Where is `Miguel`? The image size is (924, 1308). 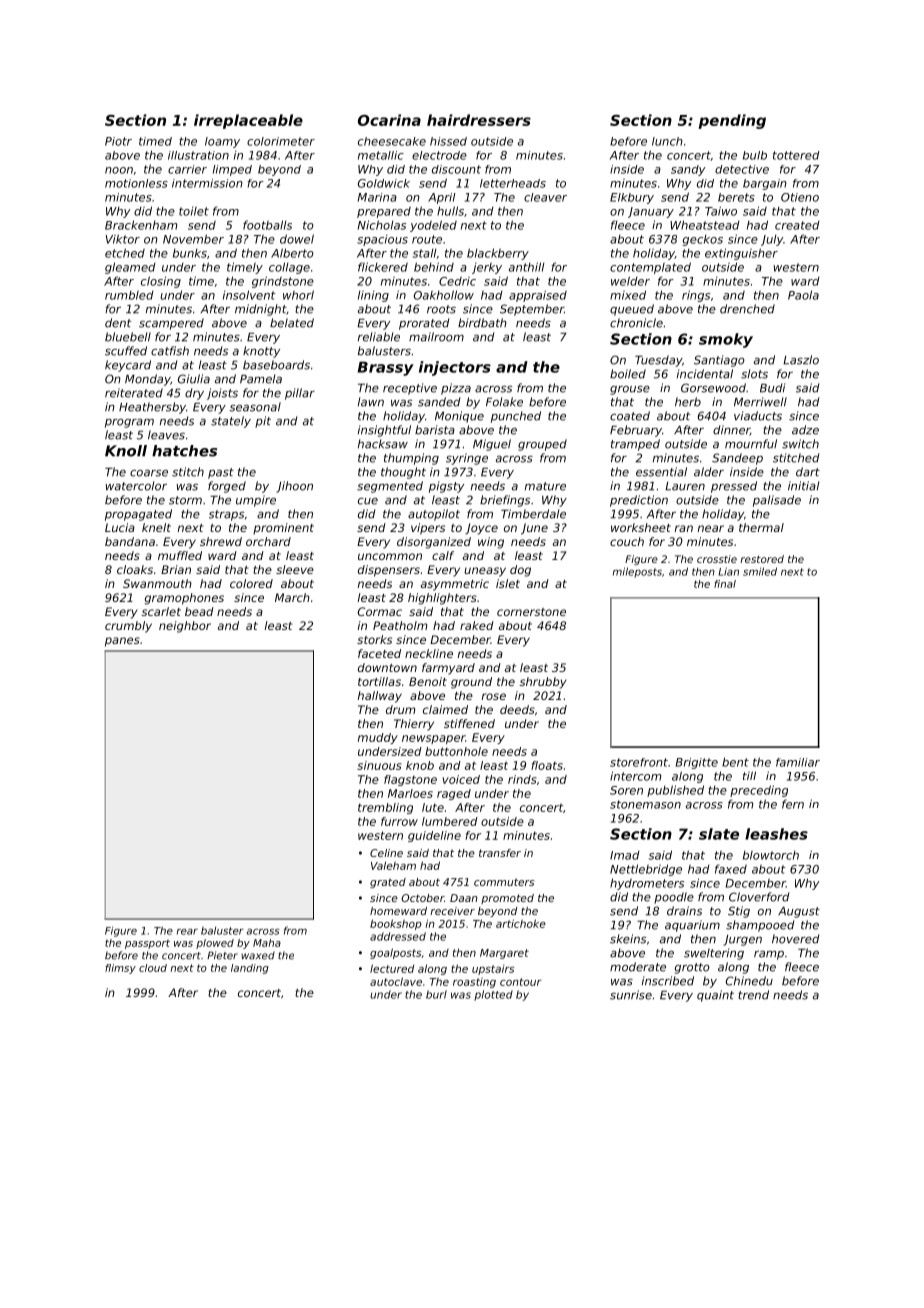 Miguel is located at coordinates (492, 445).
